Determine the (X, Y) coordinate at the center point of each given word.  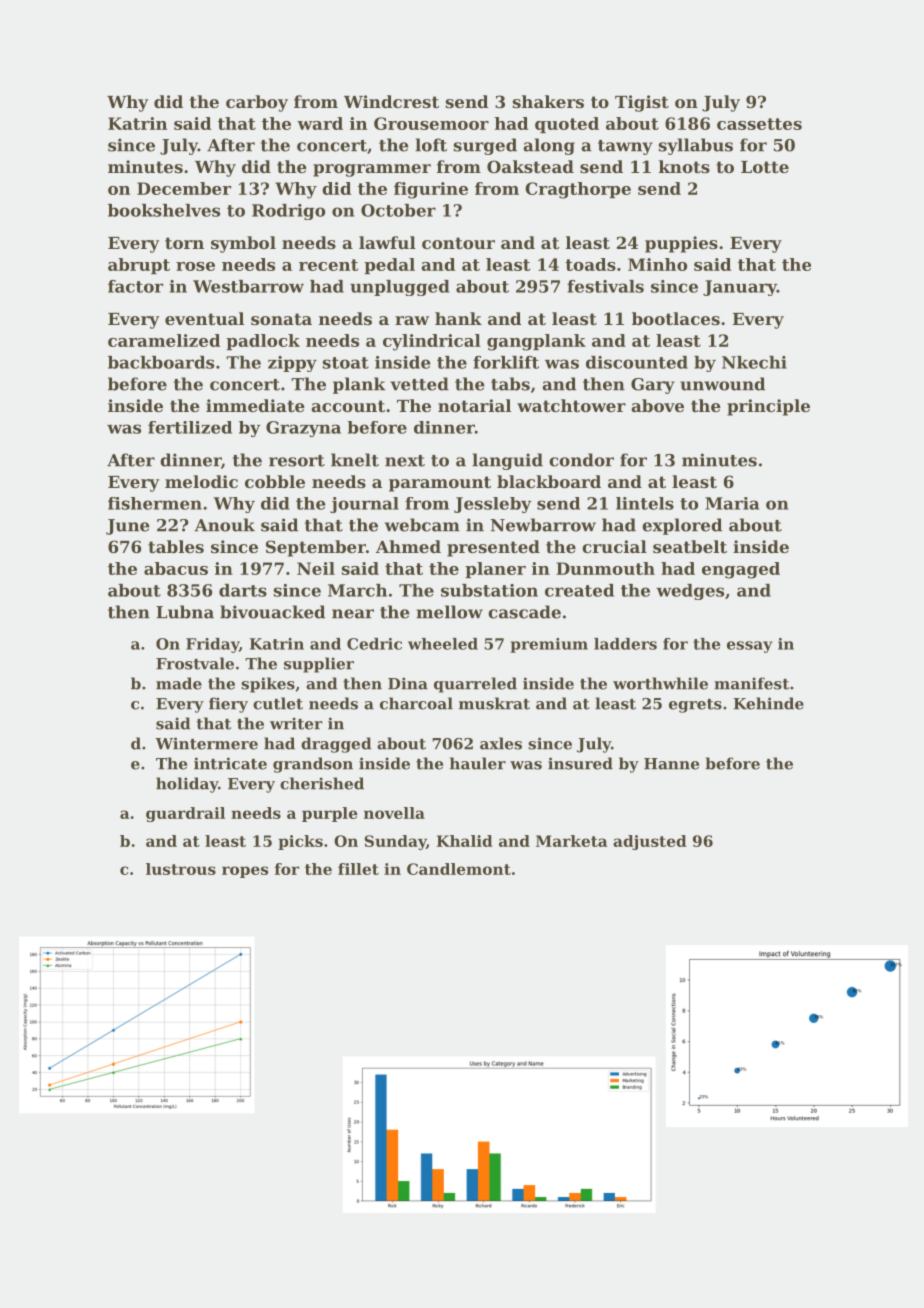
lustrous (181, 869)
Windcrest (391, 101)
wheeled (443, 644)
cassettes (759, 124)
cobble (275, 481)
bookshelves (164, 210)
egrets (695, 706)
